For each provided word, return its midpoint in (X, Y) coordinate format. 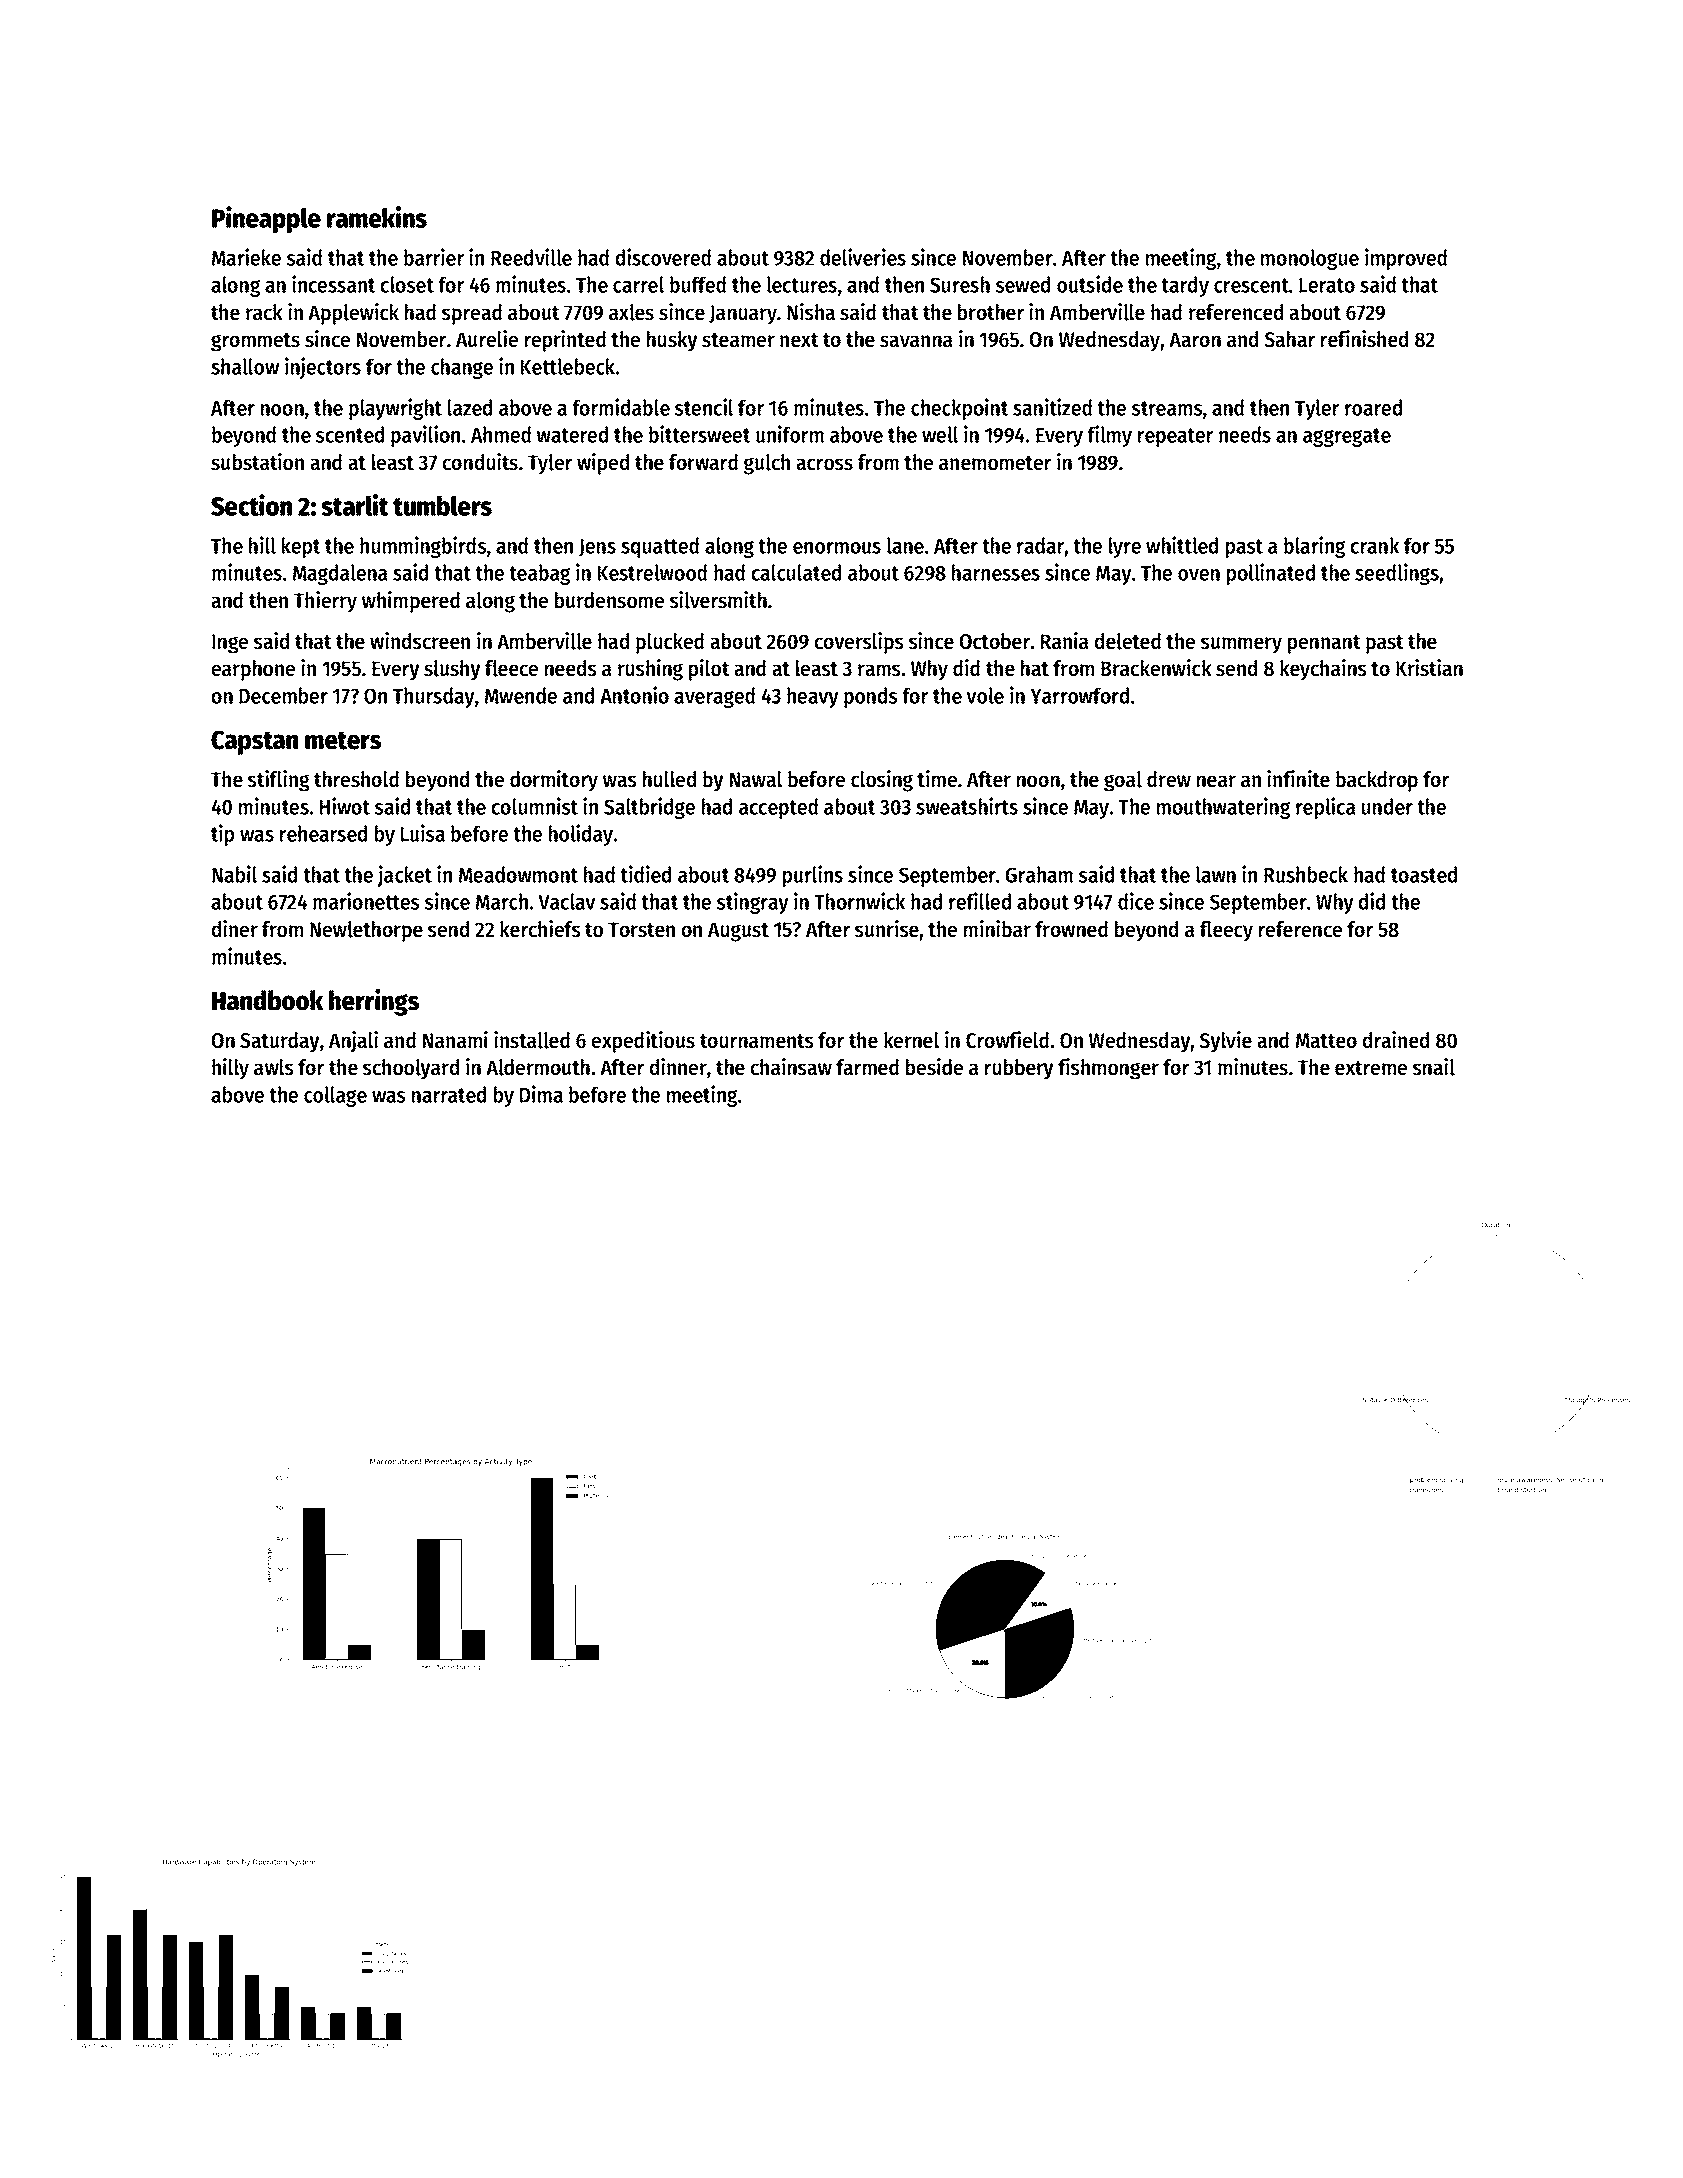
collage (335, 1096)
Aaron (1195, 340)
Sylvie (1226, 1042)
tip (222, 835)
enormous (837, 548)
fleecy (1226, 931)
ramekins (377, 217)
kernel (911, 1040)
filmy (1109, 436)
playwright (395, 409)
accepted (778, 808)
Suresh (960, 284)
